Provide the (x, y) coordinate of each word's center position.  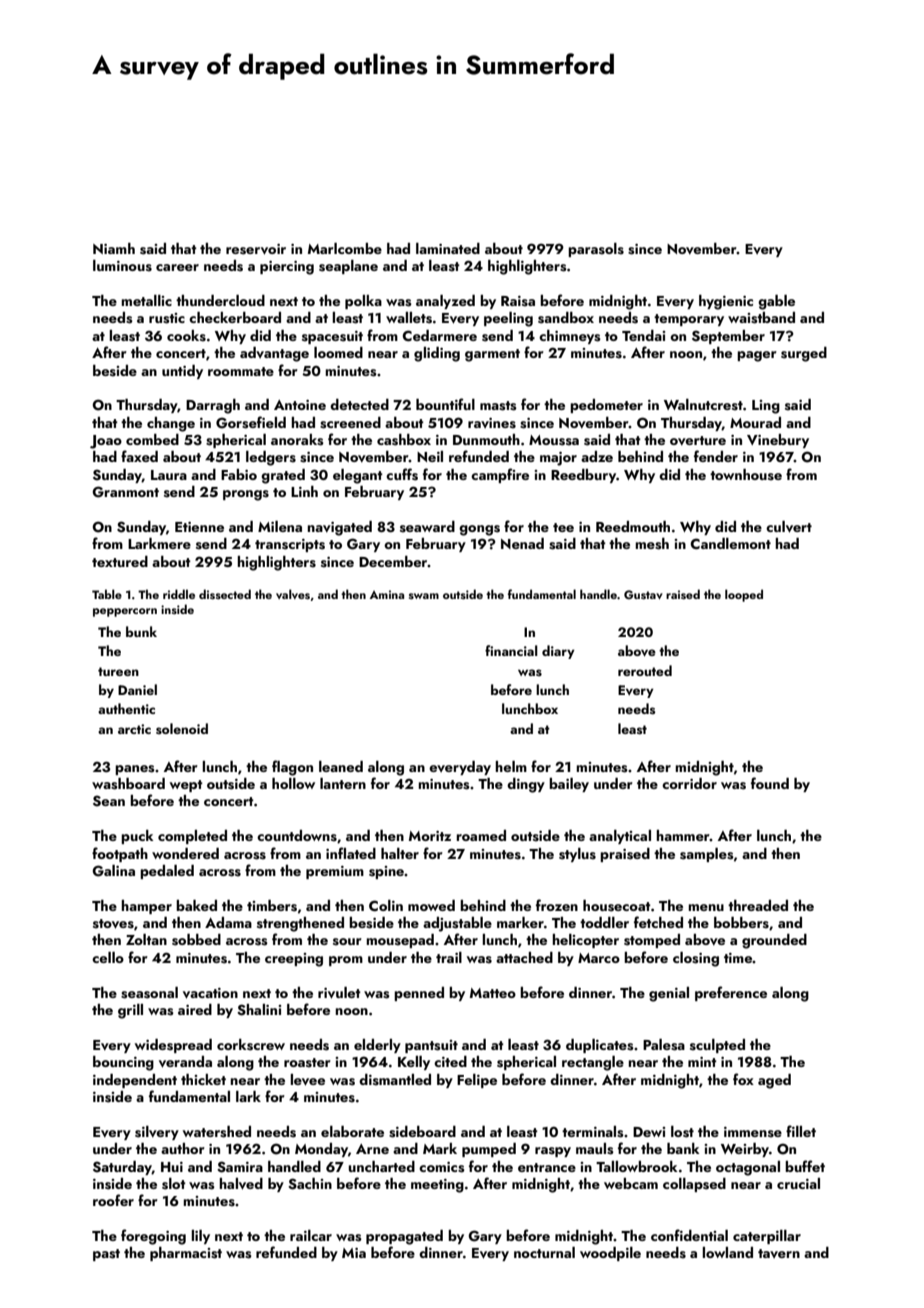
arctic (134, 729)
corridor (689, 783)
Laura (169, 475)
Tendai (643, 335)
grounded (774, 941)
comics (442, 1167)
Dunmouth (486, 439)
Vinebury (778, 441)
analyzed (445, 302)
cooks (186, 336)
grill (130, 1011)
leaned (341, 766)
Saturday (122, 1168)
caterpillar (767, 1237)
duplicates (600, 1046)
